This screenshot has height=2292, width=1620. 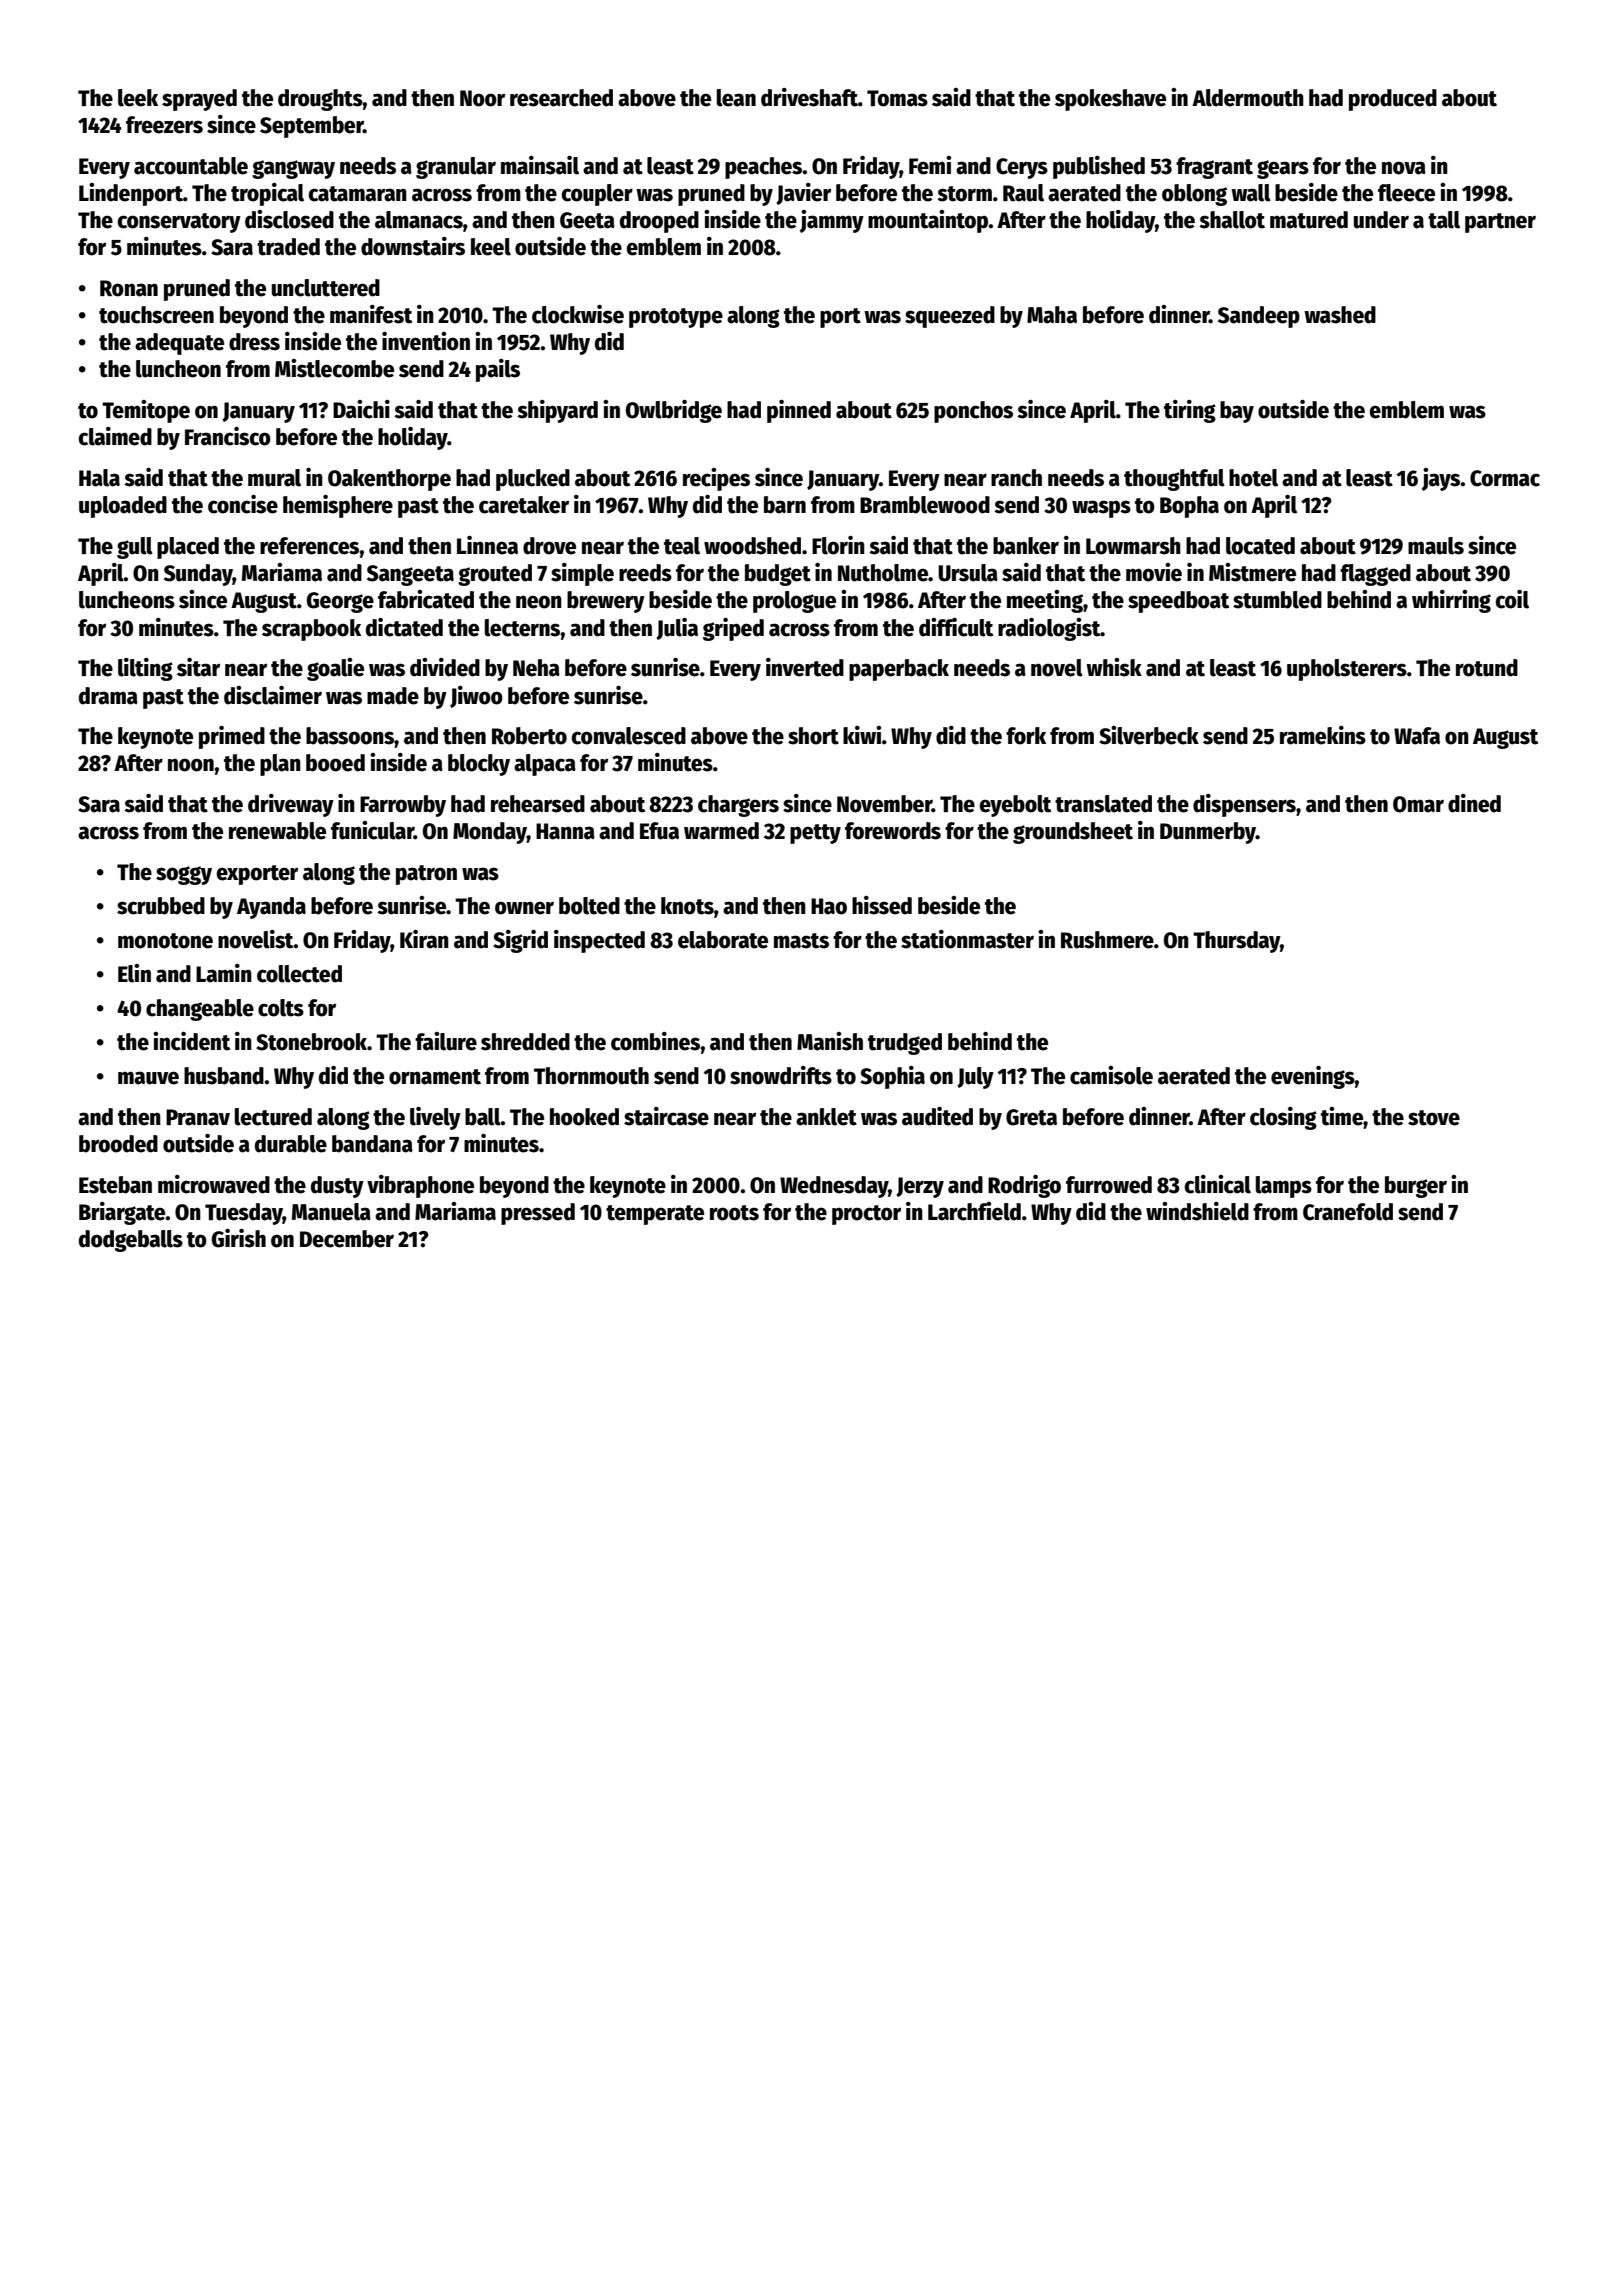 What do you see at coordinates (1474, 803) in the screenshot?
I see `dined` at bounding box center [1474, 803].
